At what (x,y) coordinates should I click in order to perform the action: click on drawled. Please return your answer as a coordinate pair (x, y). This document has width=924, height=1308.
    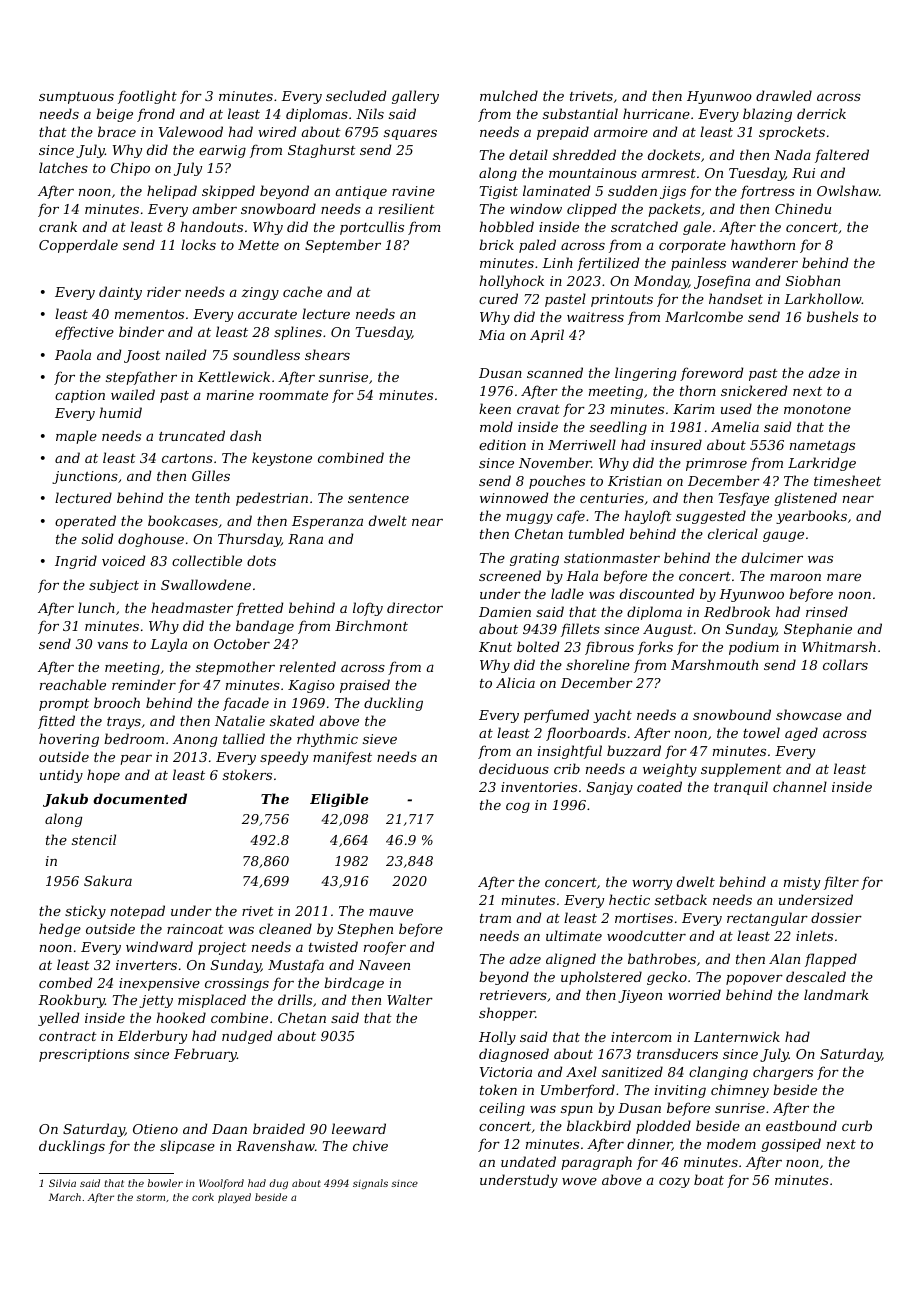
    Looking at the image, I should click on (784, 95).
